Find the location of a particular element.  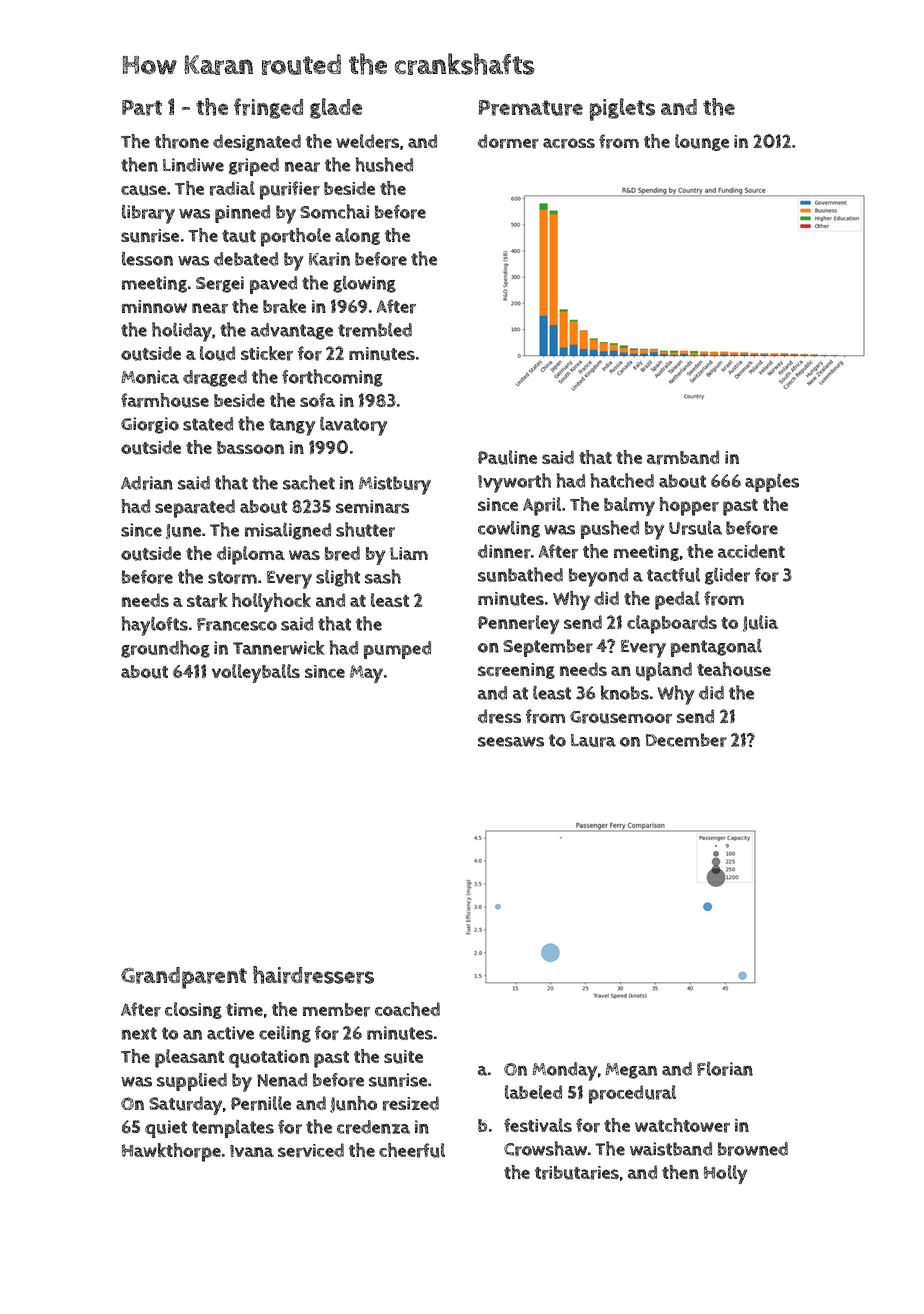

upland is located at coordinates (664, 671).
